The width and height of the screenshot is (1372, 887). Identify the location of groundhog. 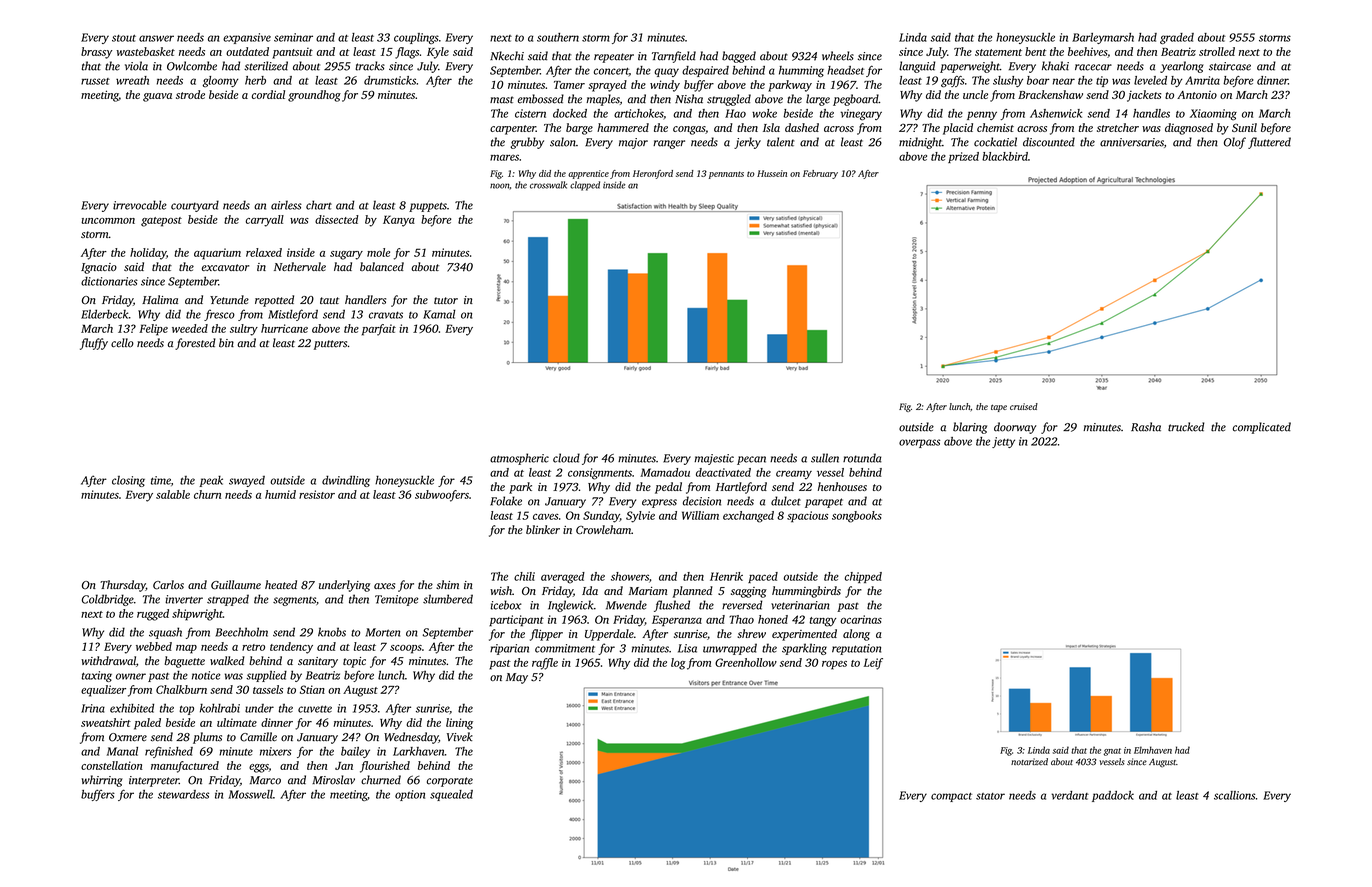
(314, 96).
